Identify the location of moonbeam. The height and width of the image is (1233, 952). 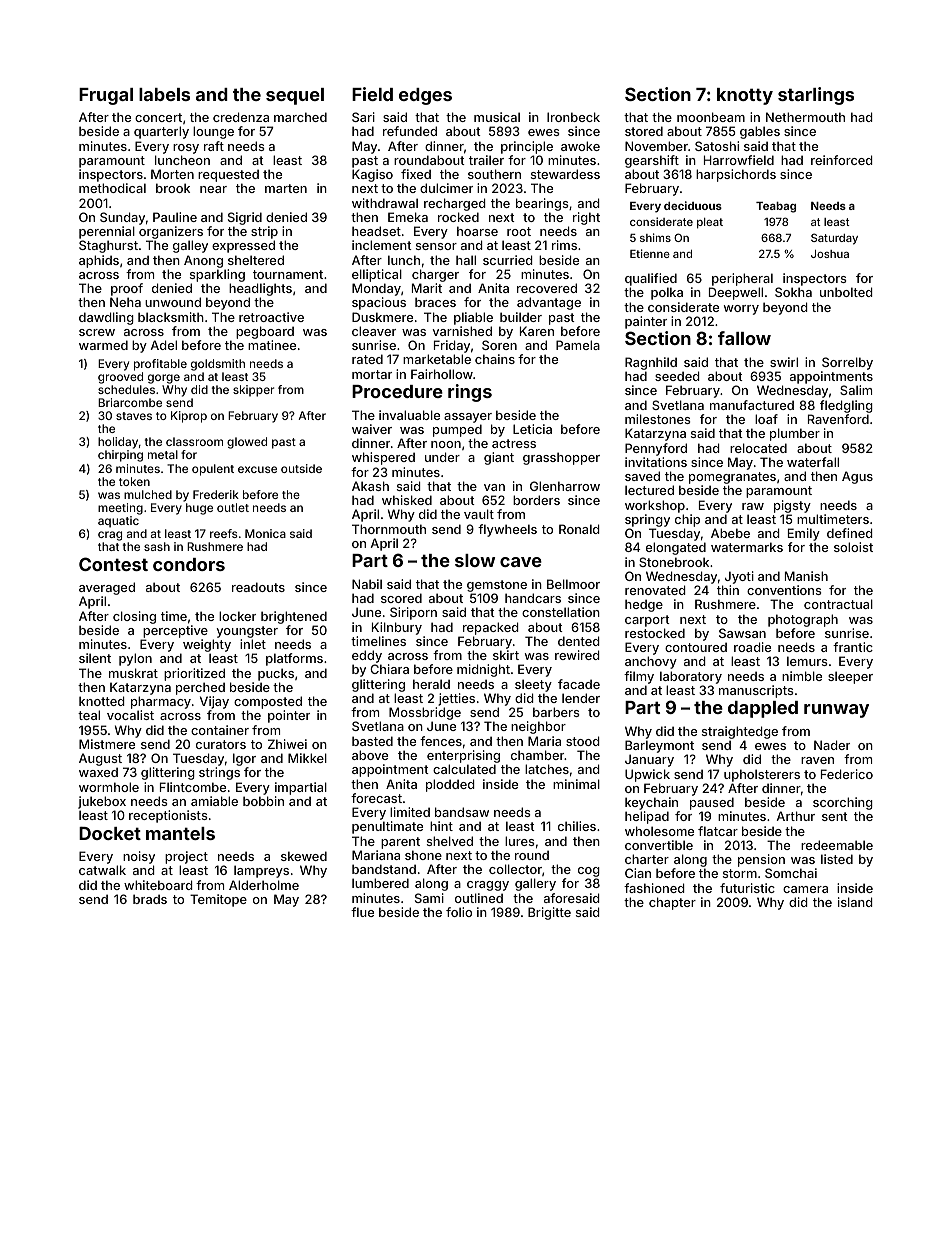
(711, 117).
